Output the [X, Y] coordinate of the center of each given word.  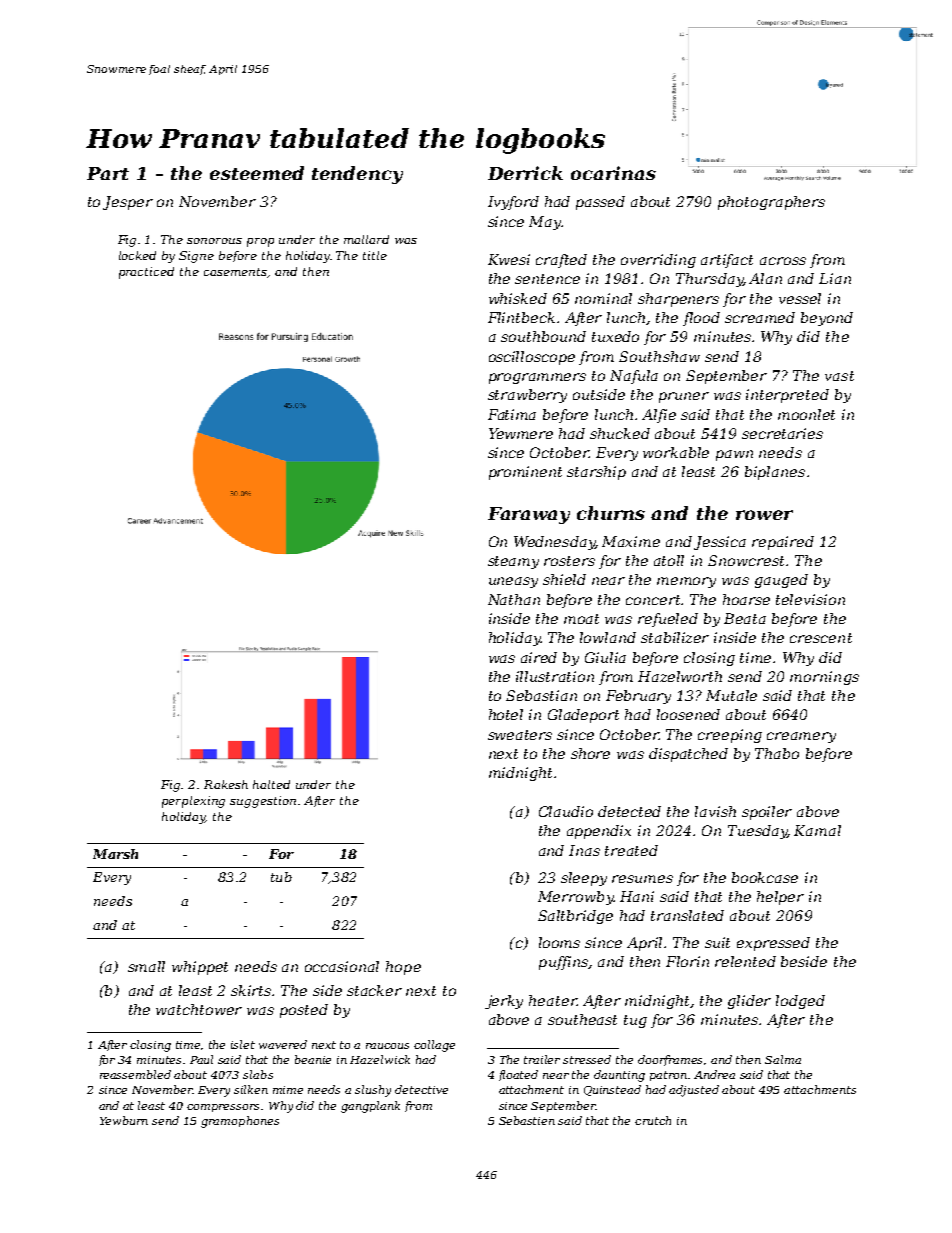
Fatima [512, 414]
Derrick [525, 173]
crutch [653, 1120]
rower [764, 515]
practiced [146, 273]
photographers [771, 203]
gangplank [370, 1107]
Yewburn [124, 1120]
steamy [513, 562]
